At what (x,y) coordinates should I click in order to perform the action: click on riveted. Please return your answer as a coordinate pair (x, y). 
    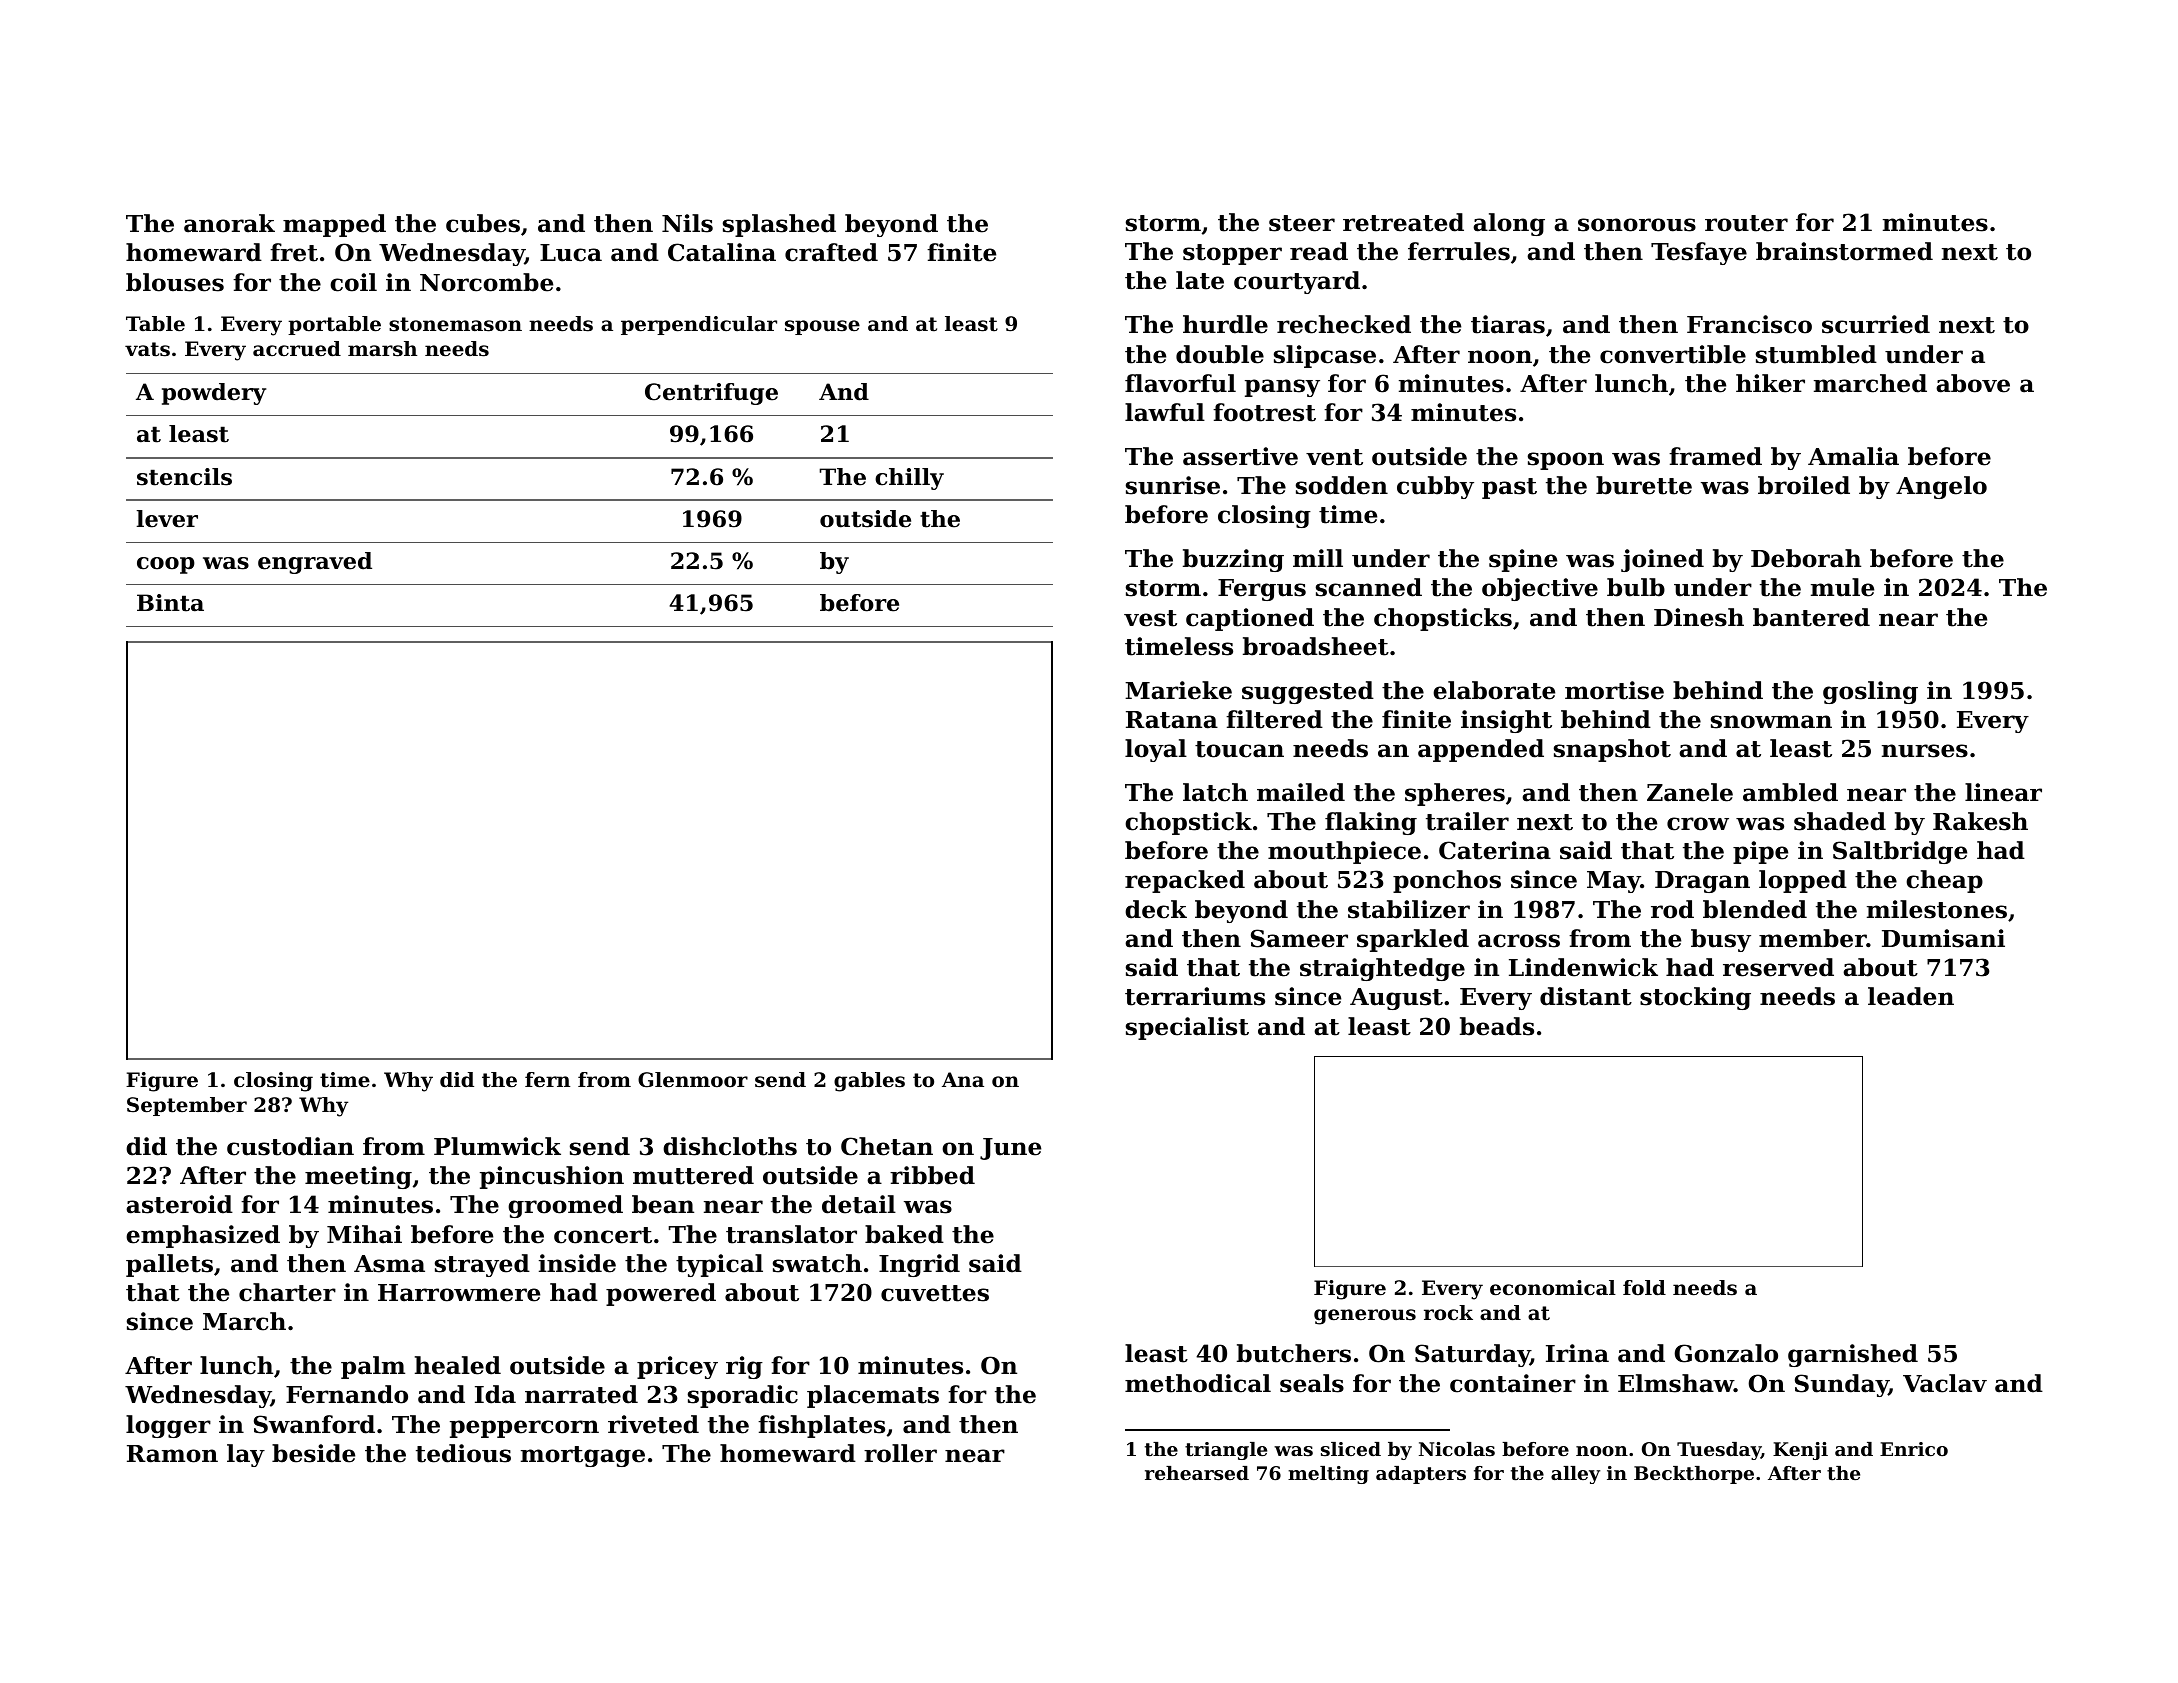
    Looking at the image, I should click on (653, 1424).
